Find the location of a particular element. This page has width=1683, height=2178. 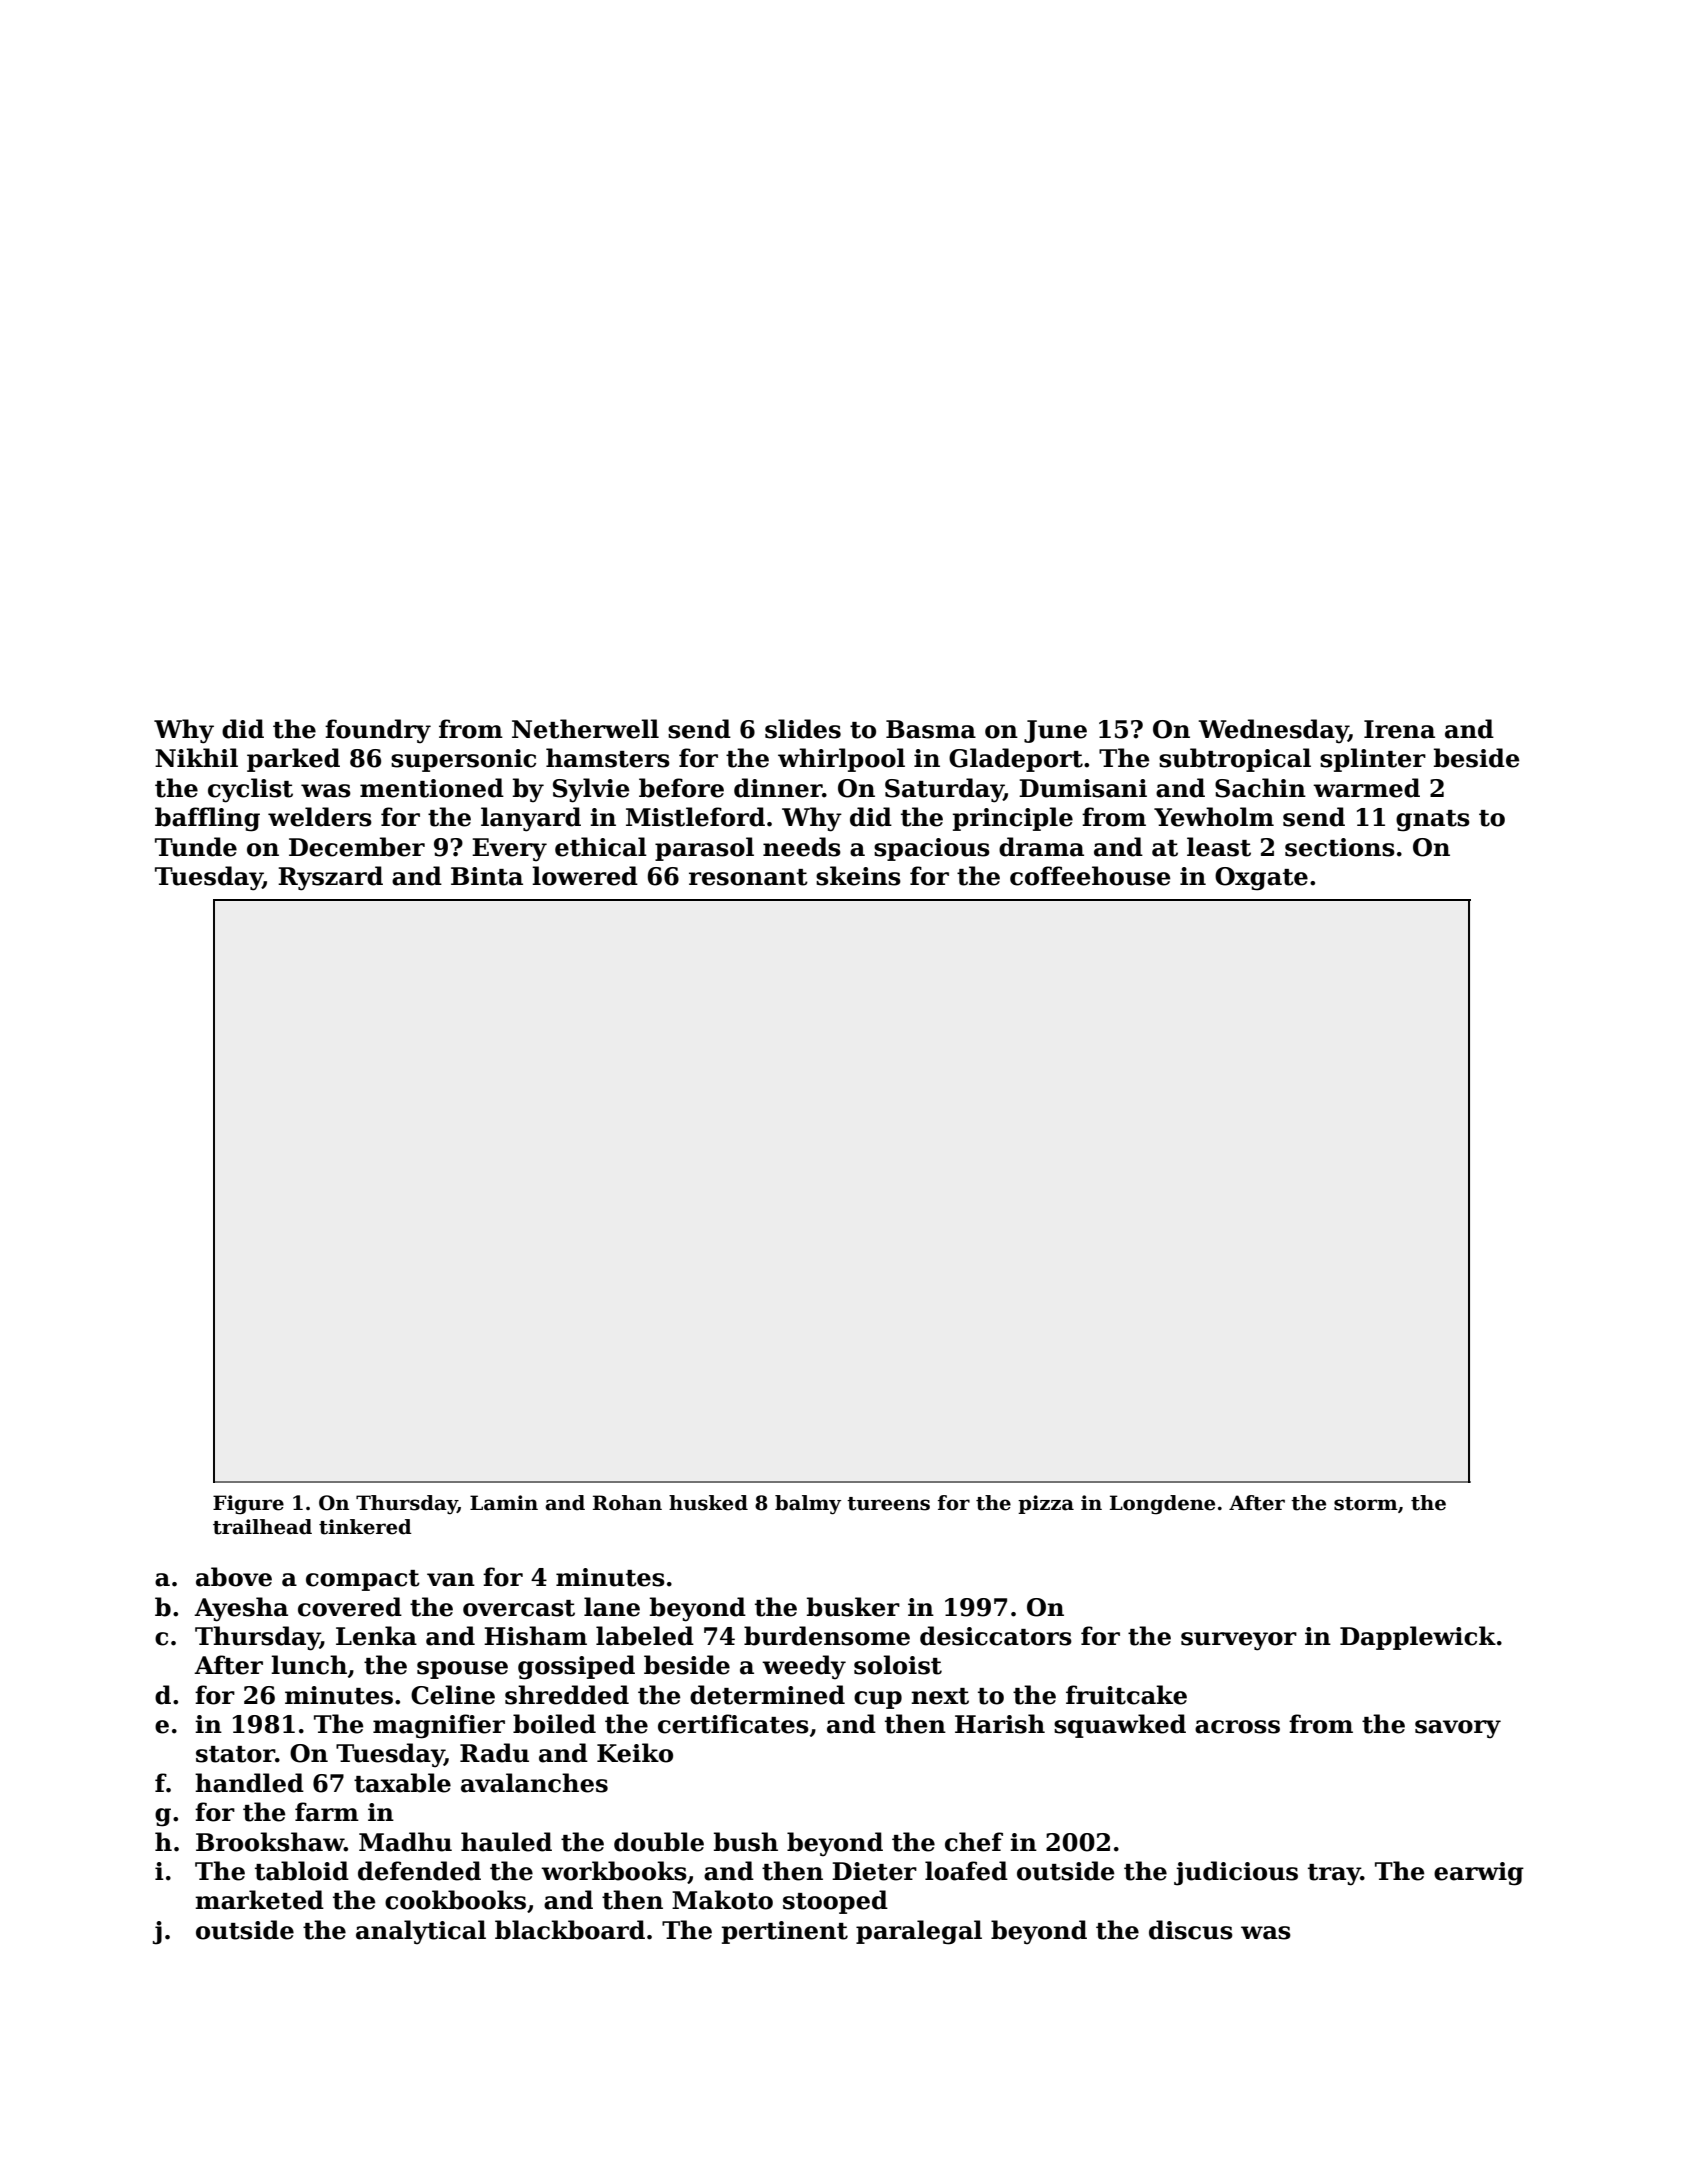

Nikhil is located at coordinates (196, 757).
